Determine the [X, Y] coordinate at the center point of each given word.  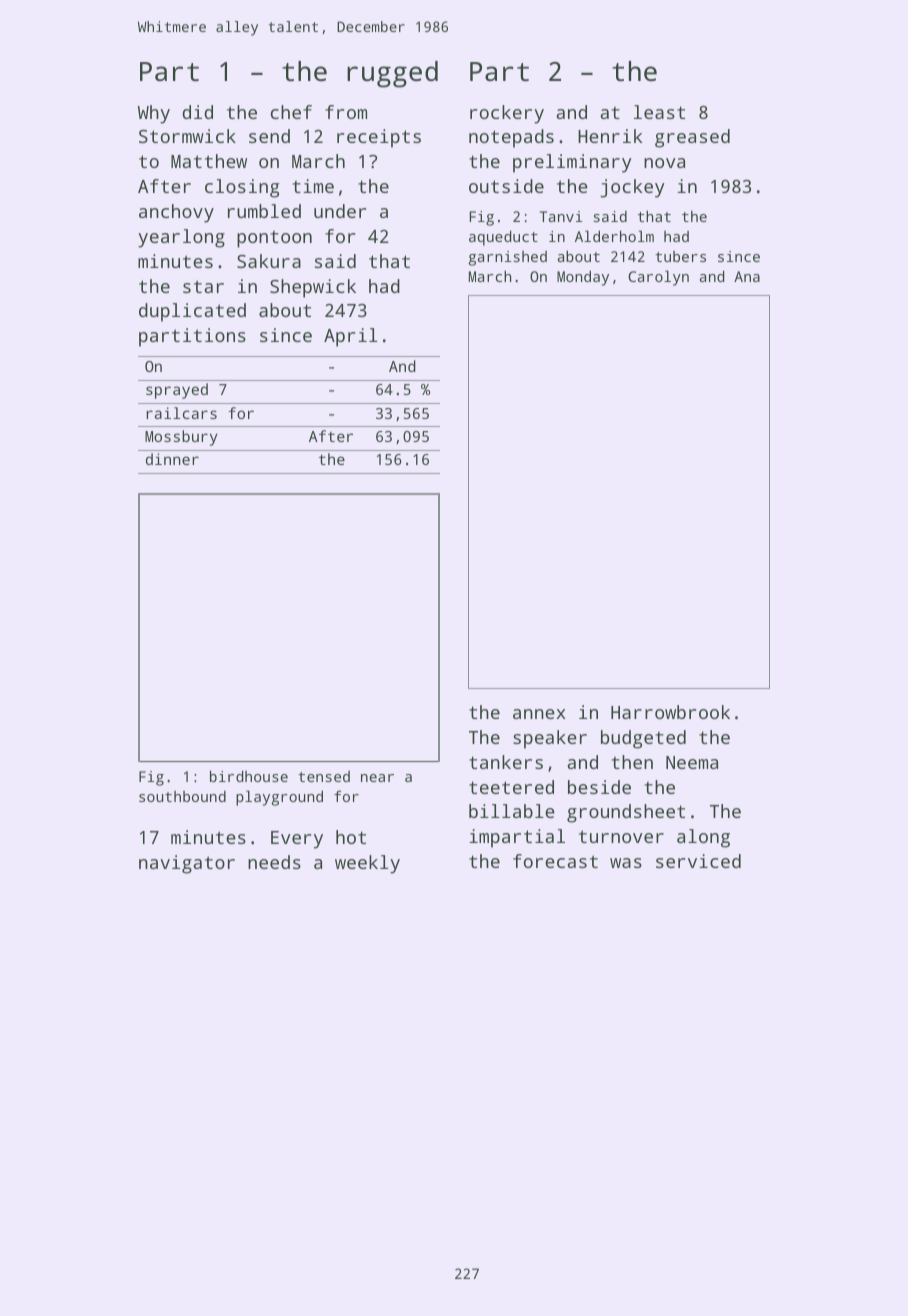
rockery [507, 114]
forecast [555, 861]
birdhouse [249, 776]
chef [291, 112]
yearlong [181, 238]
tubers [680, 256]
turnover [621, 836]
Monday [583, 278]
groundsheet [626, 813]
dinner [172, 459]
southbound [182, 796]
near [377, 778]
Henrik [610, 136]
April [351, 337]
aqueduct [503, 238]
